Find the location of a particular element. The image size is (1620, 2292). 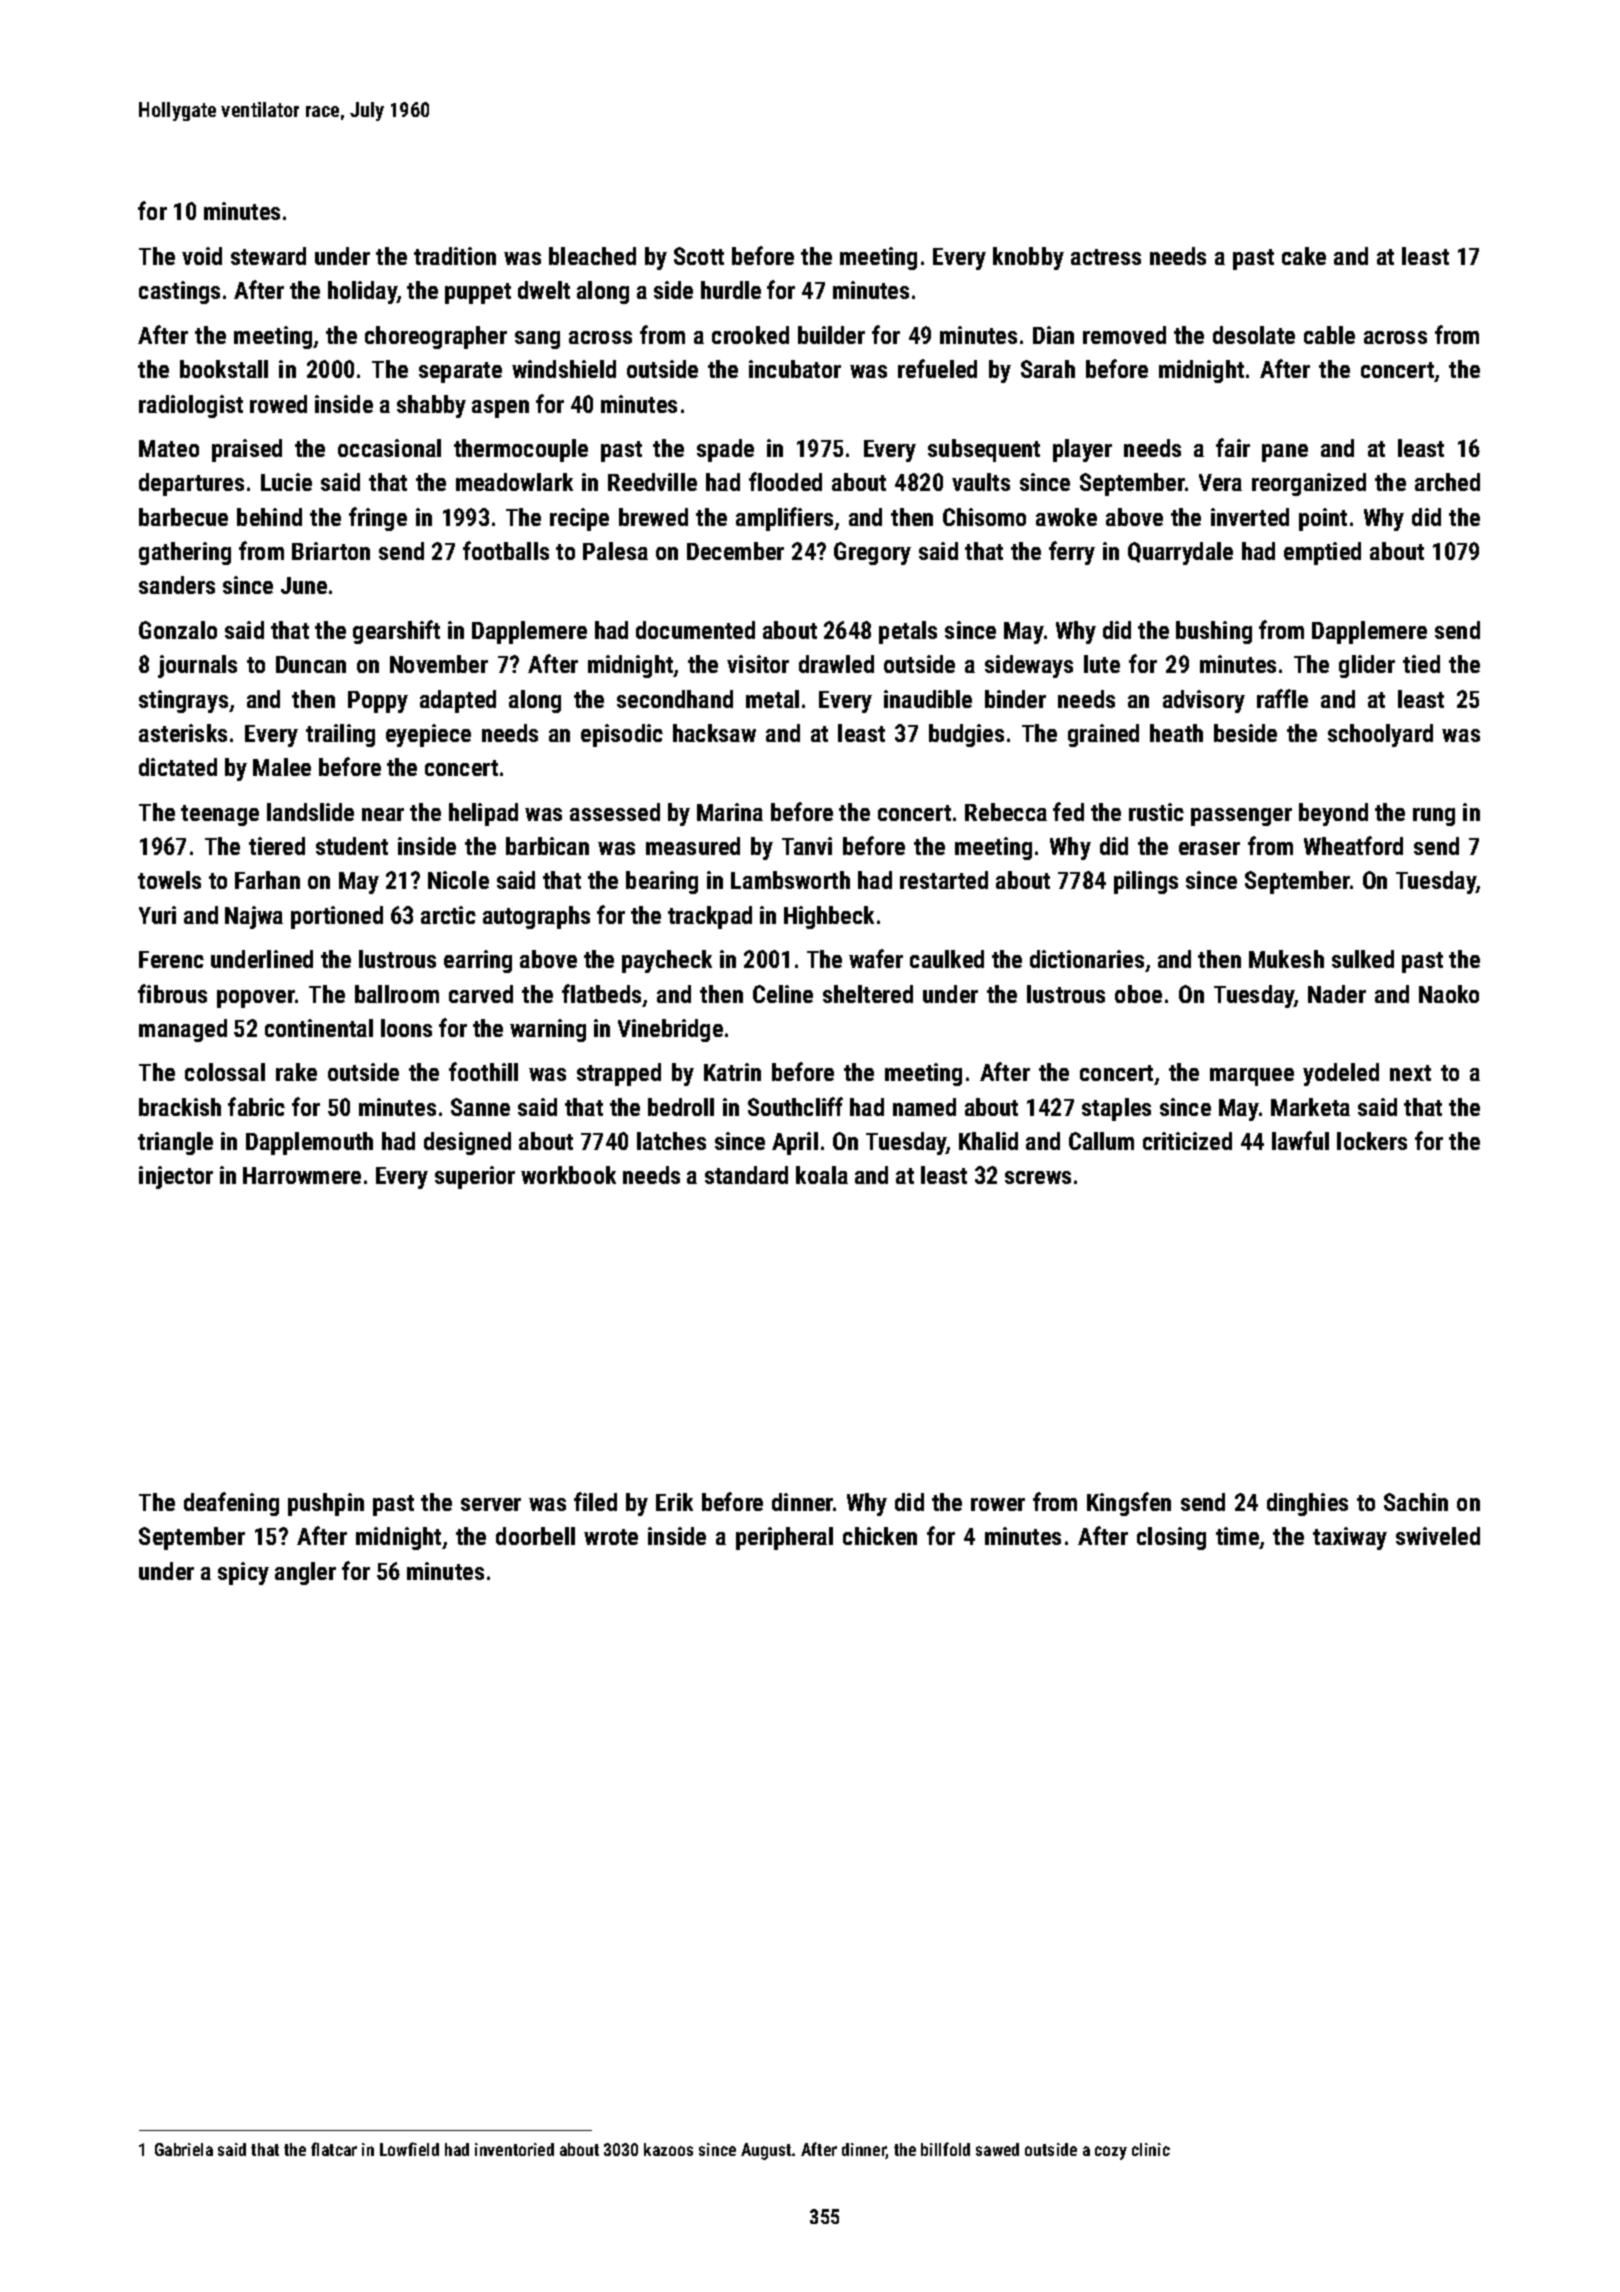

Sachin is located at coordinates (1416, 1502).
